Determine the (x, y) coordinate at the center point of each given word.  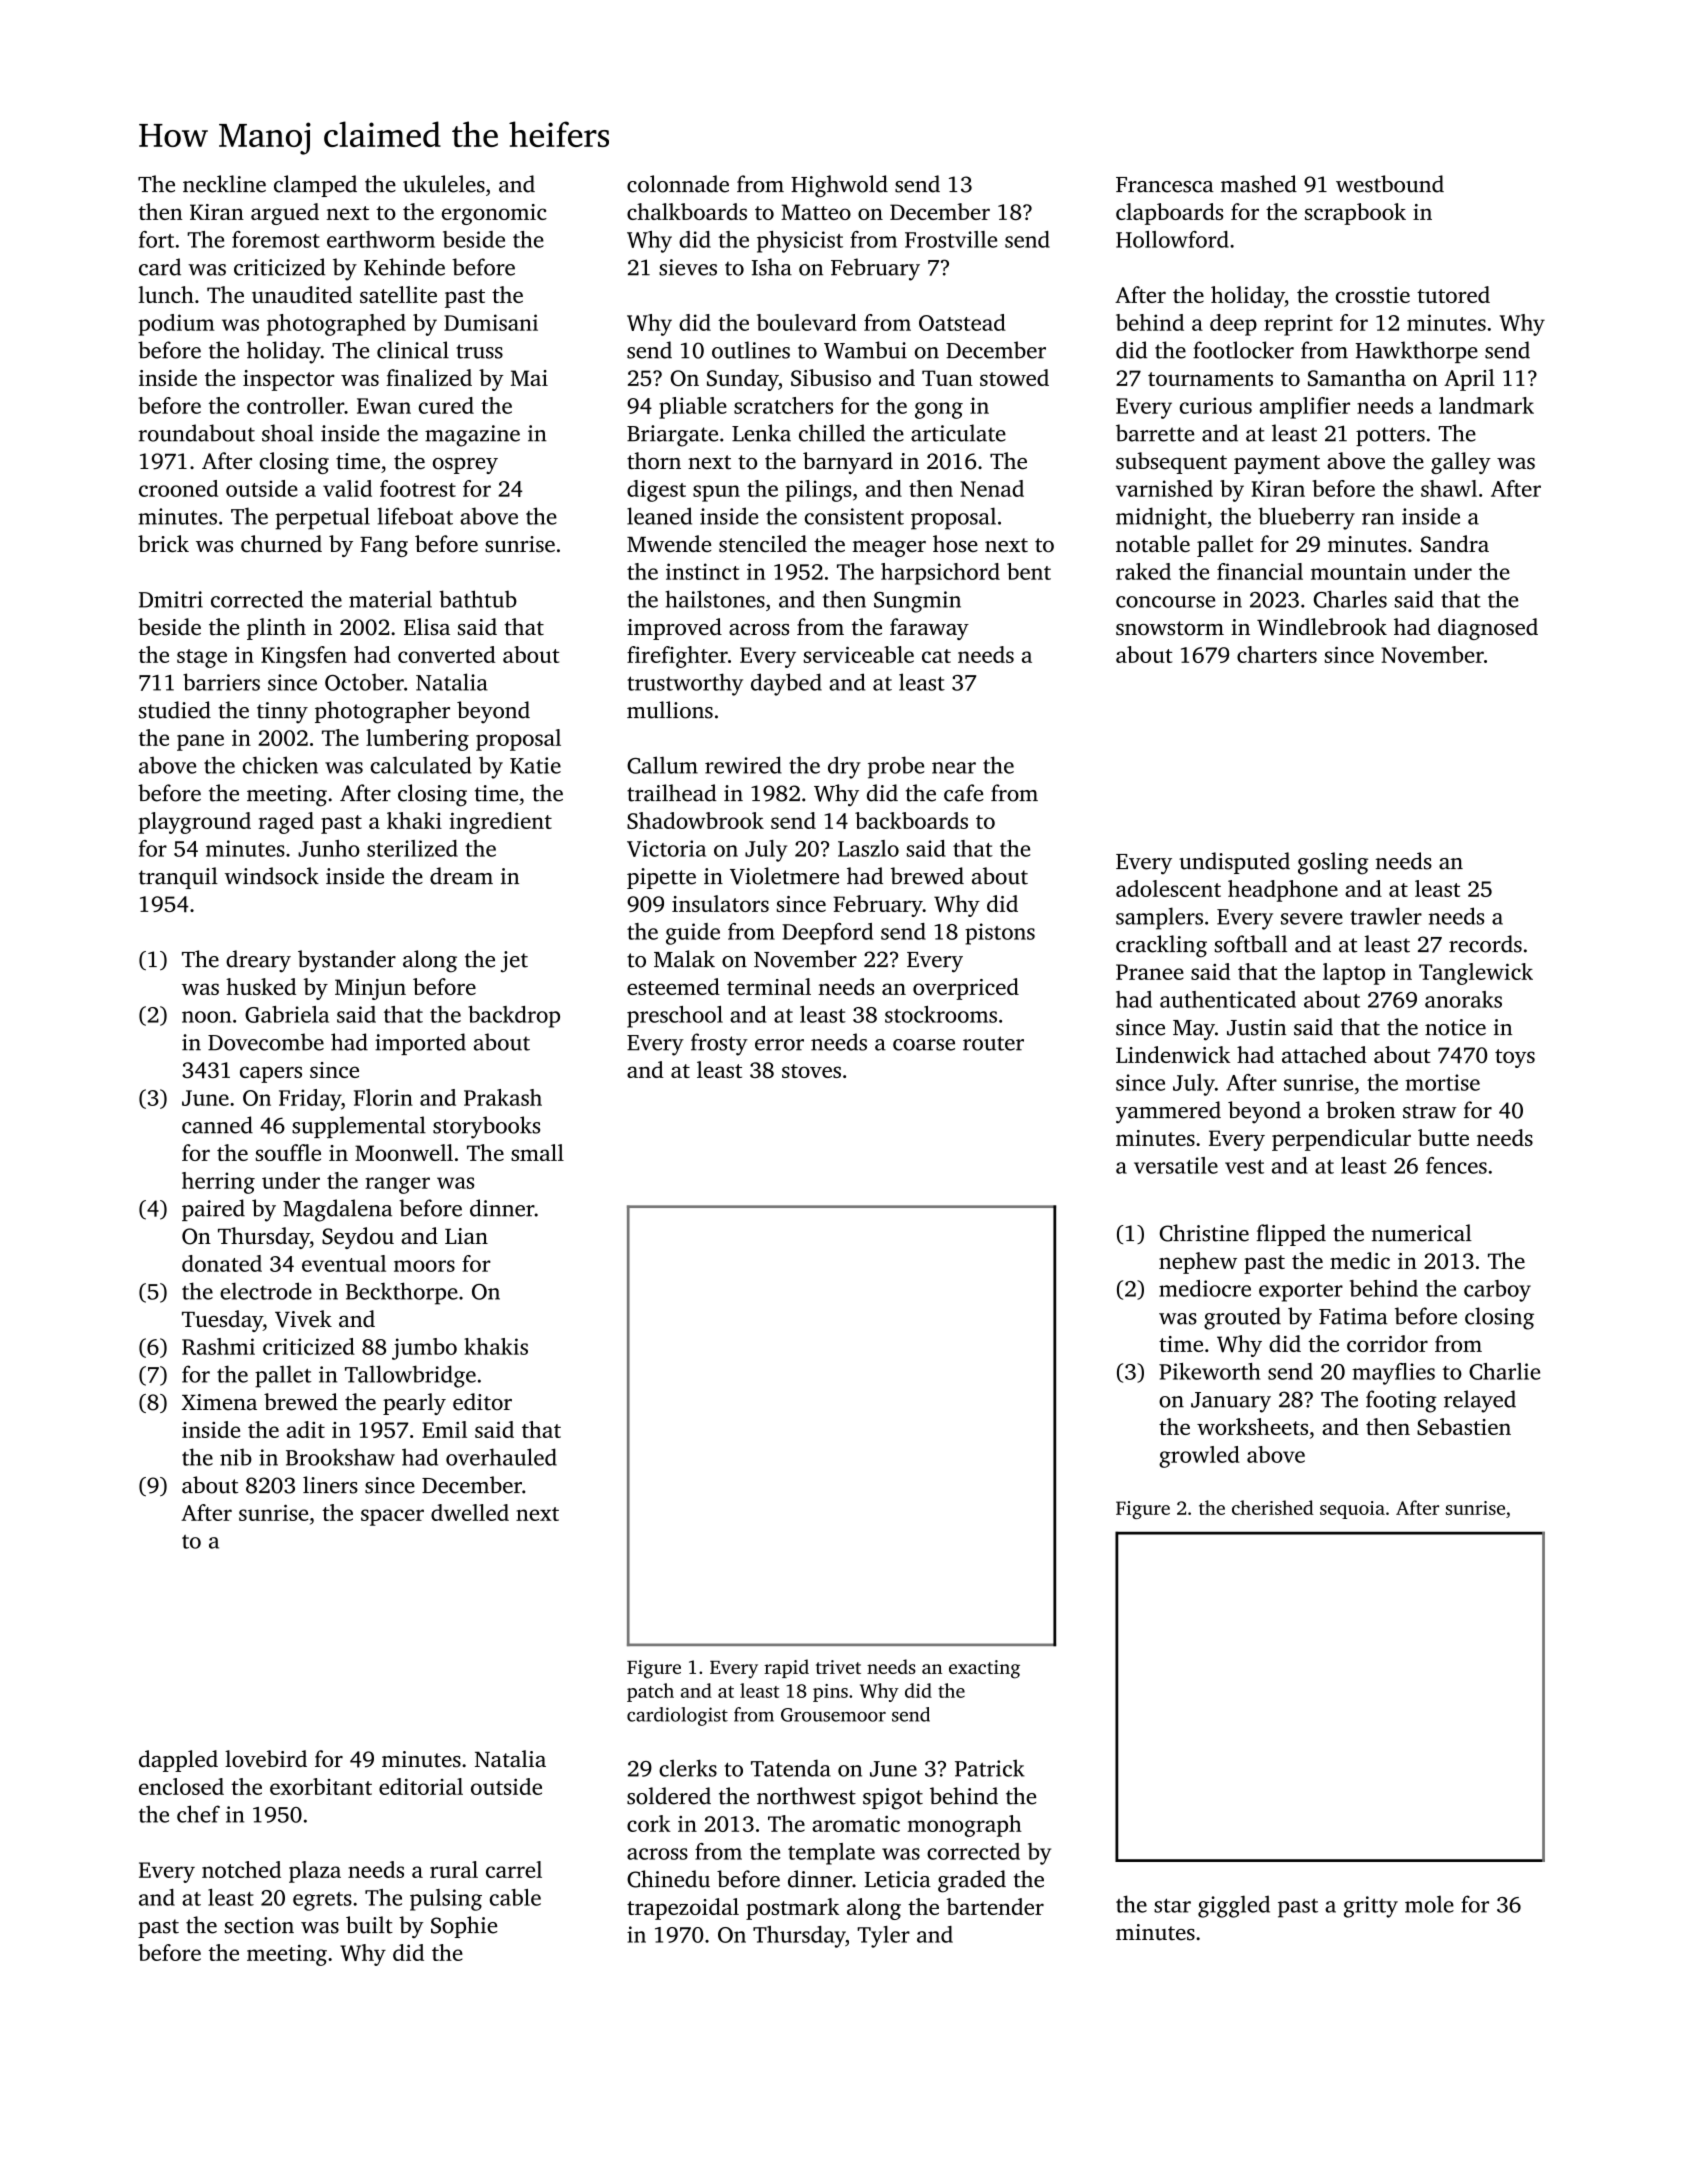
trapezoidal (683, 1909)
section (259, 1925)
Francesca (1165, 185)
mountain (1358, 571)
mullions (670, 710)
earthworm (381, 239)
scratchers (783, 405)
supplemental (359, 1127)
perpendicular (1341, 1140)
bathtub (478, 599)
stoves (811, 1071)
